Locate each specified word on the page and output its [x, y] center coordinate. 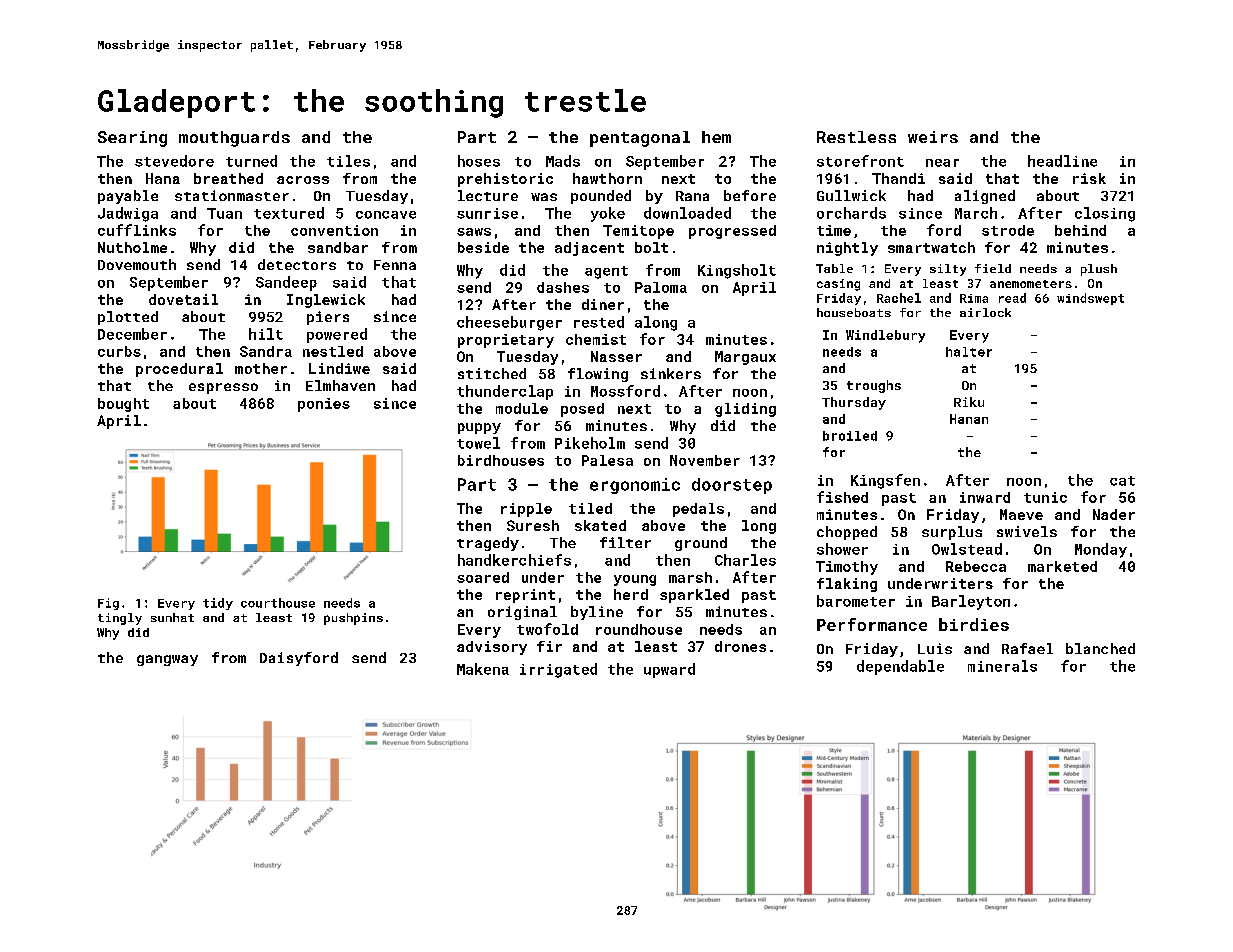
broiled [850, 436]
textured [289, 213]
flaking [847, 585]
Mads [563, 161]
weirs [933, 137]
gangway [167, 660]
